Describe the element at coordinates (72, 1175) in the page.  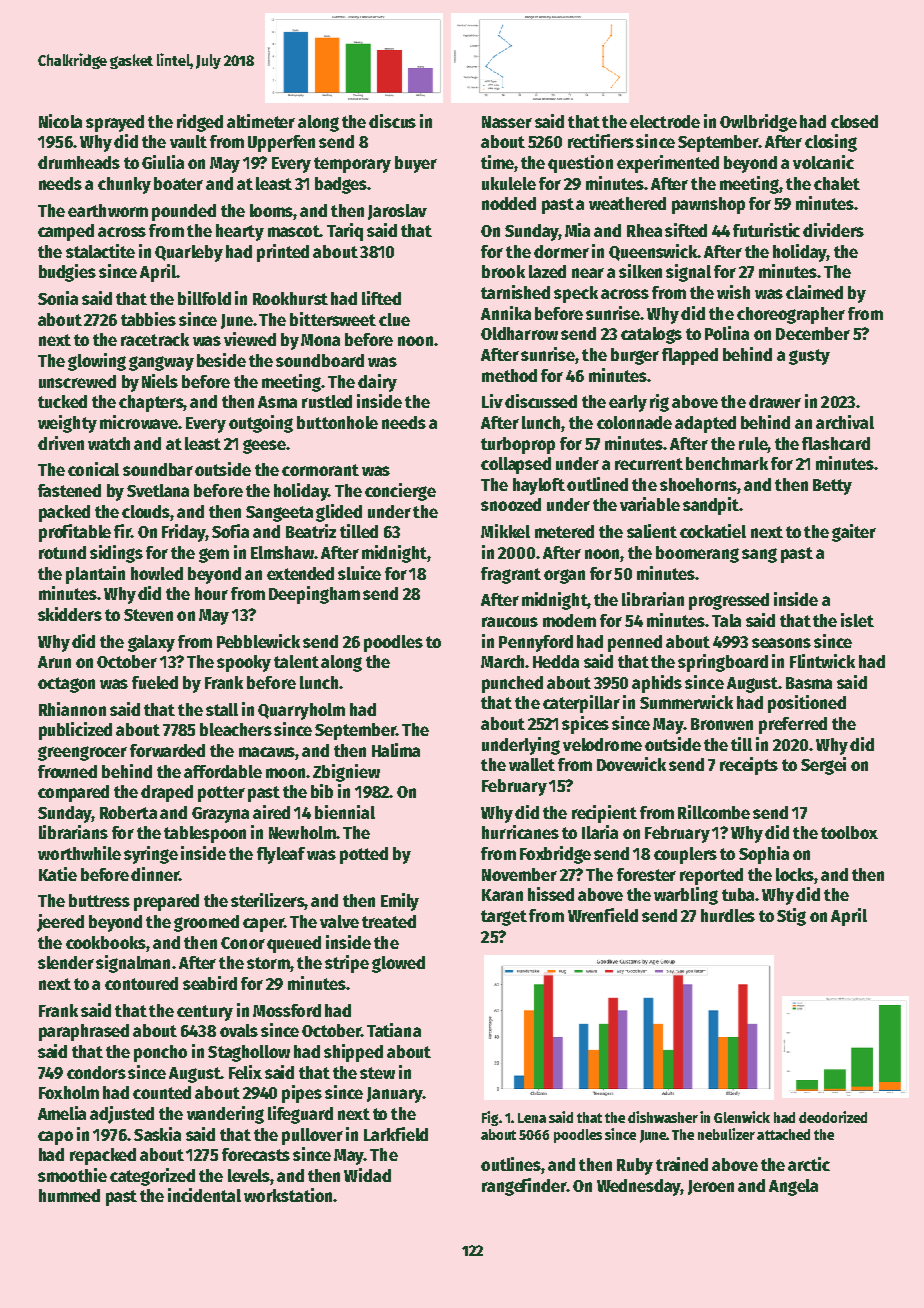
I see `smoothie` at that location.
